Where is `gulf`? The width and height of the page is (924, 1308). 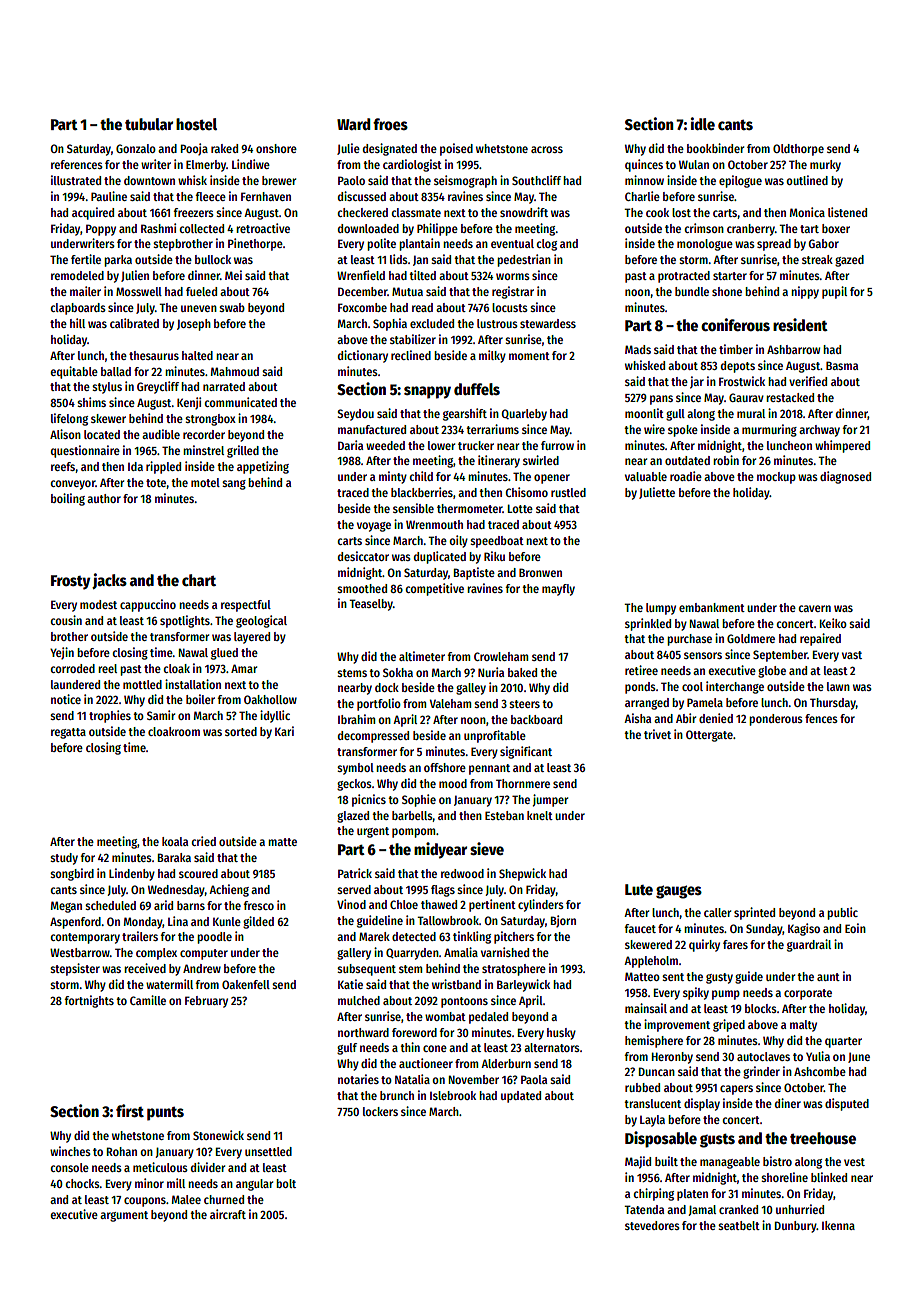
gulf is located at coordinates (347, 1049).
